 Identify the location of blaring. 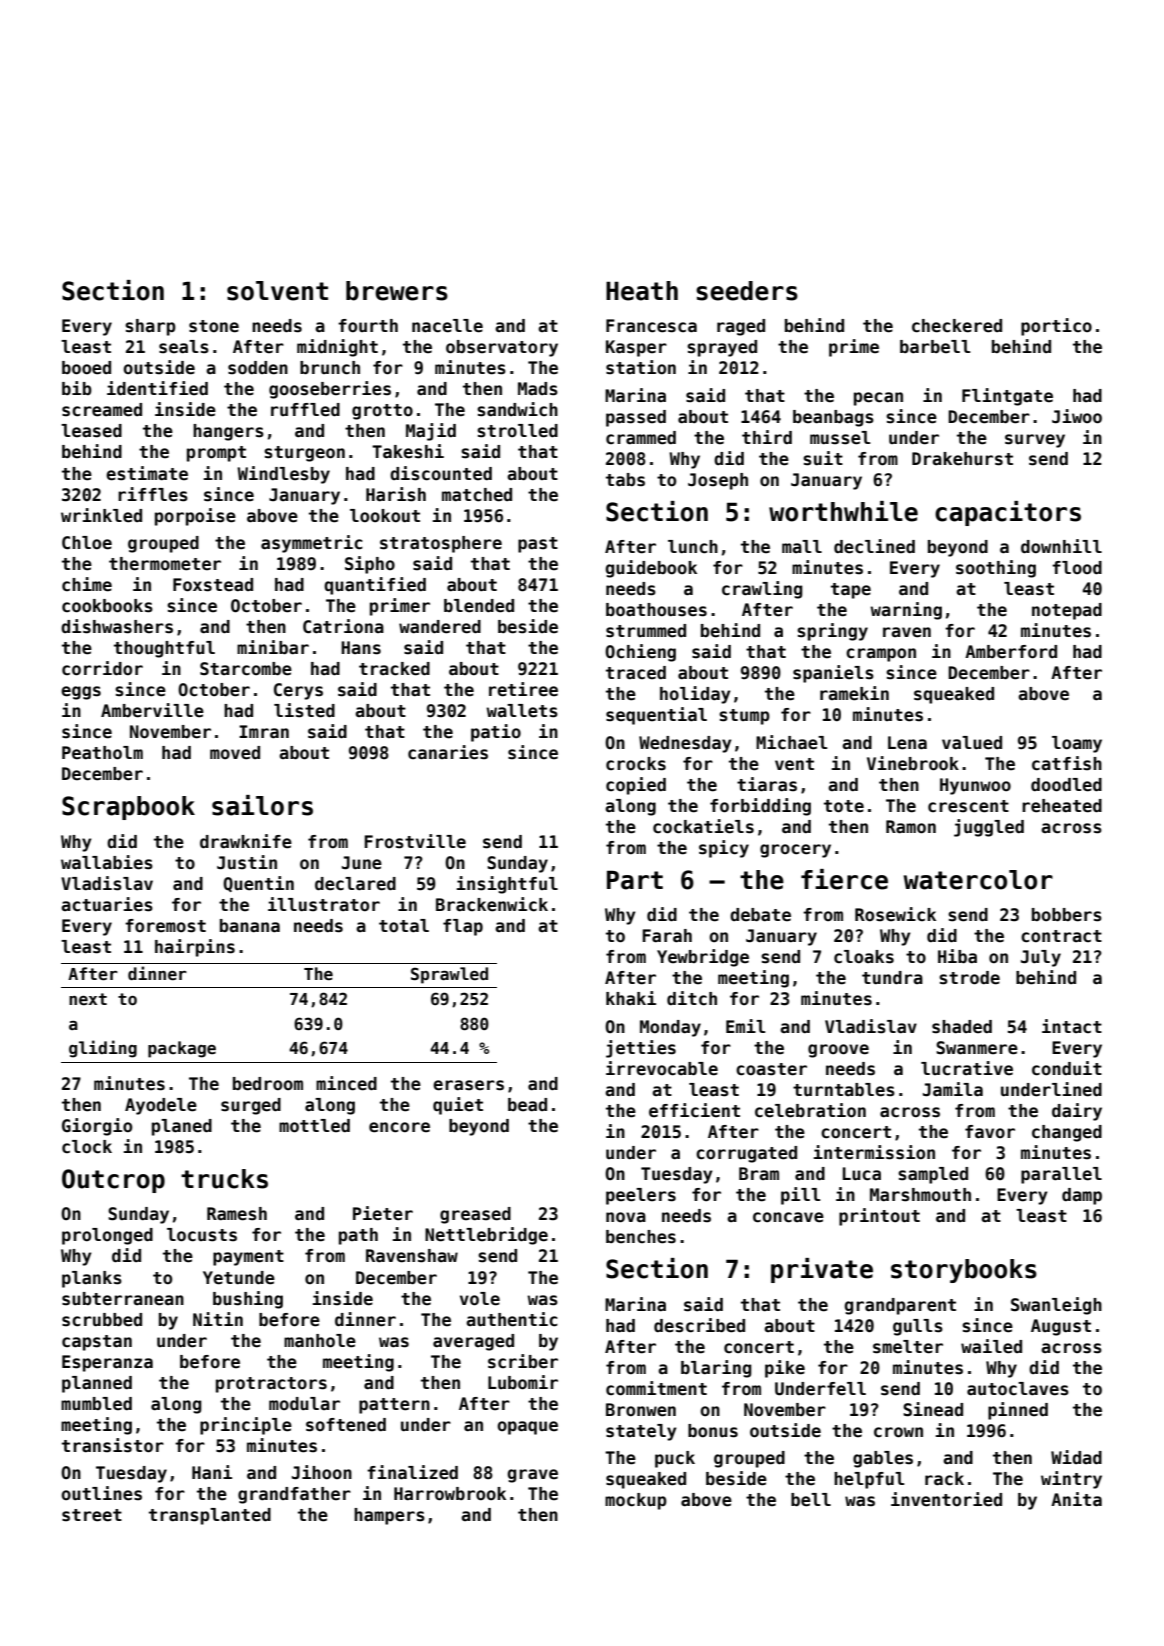
(716, 1369).
